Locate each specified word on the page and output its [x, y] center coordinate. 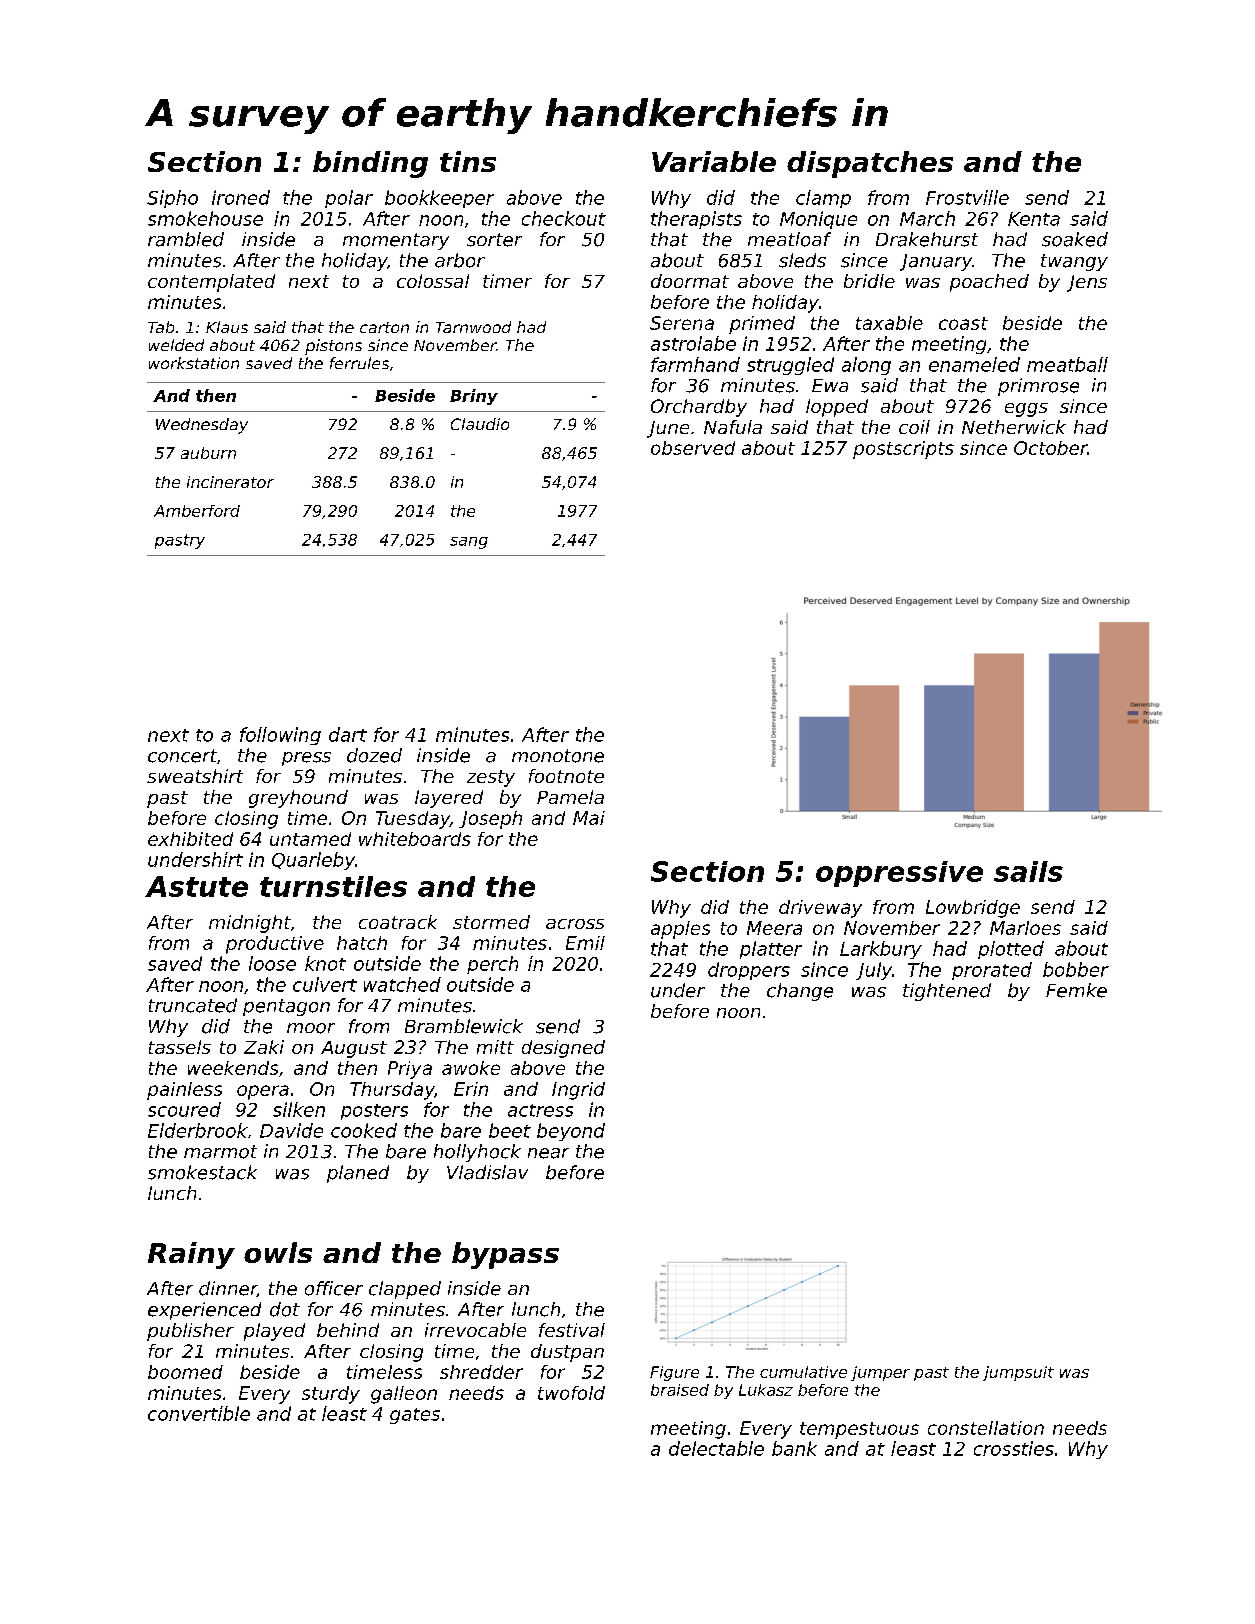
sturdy [331, 1395]
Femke [1076, 990]
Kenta [1034, 219]
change [800, 992]
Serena [682, 323]
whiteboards [415, 839]
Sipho [172, 199]
